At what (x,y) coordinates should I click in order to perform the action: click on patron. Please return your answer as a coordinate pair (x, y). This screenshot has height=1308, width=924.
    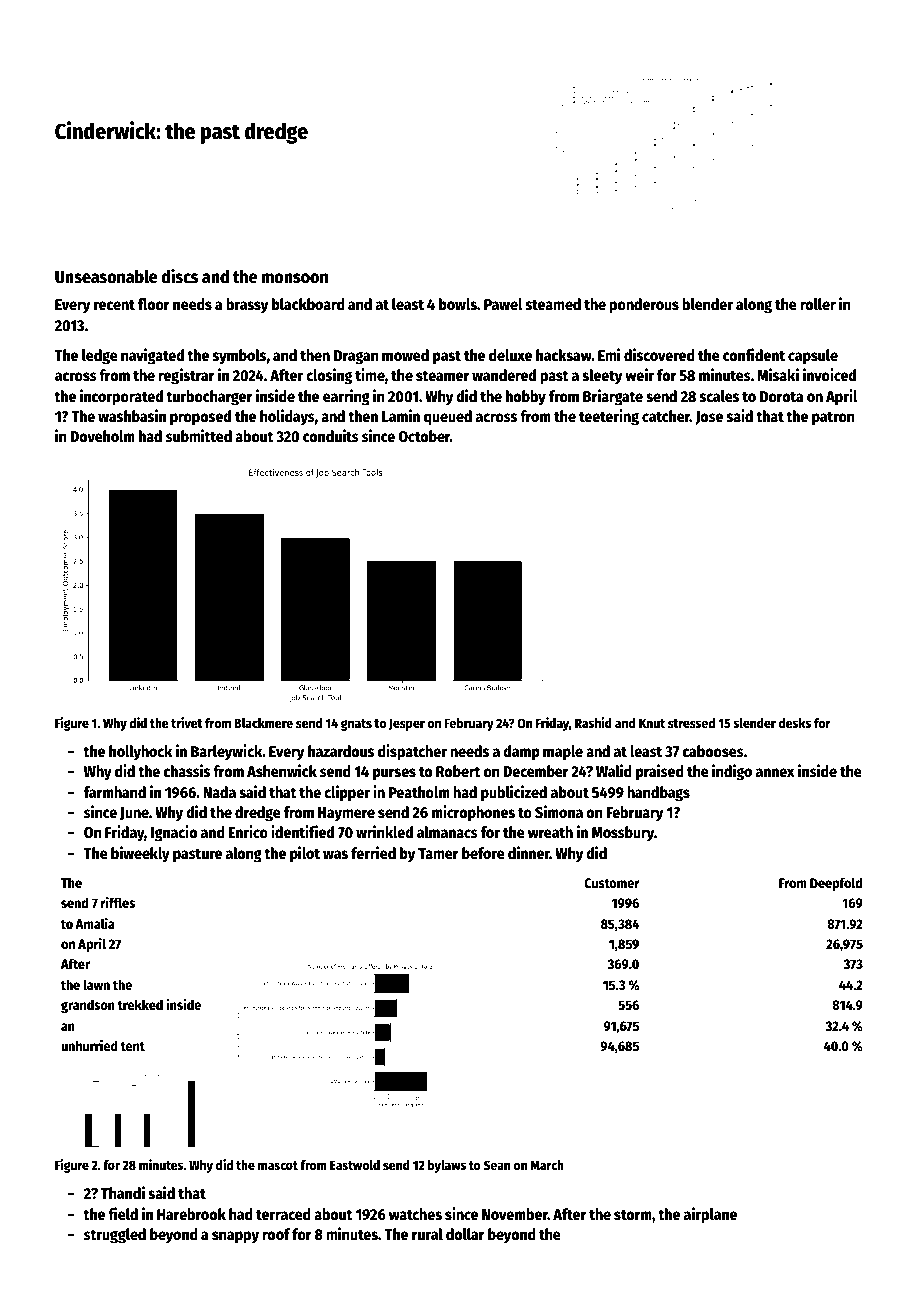
    Looking at the image, I should click on (833, 418).
